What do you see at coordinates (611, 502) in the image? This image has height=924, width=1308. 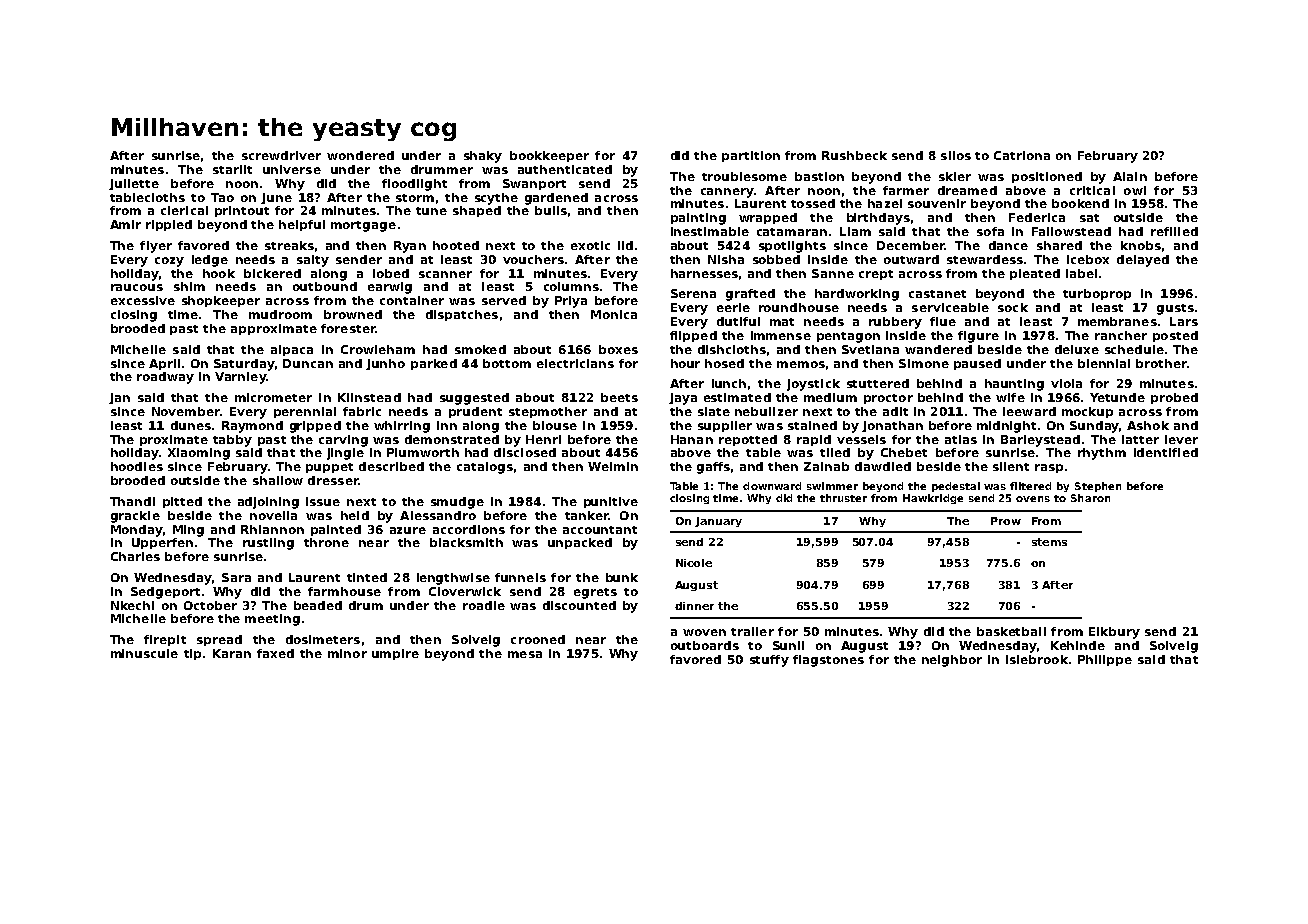 I see `punitive` at bounding box center [611, 502].
